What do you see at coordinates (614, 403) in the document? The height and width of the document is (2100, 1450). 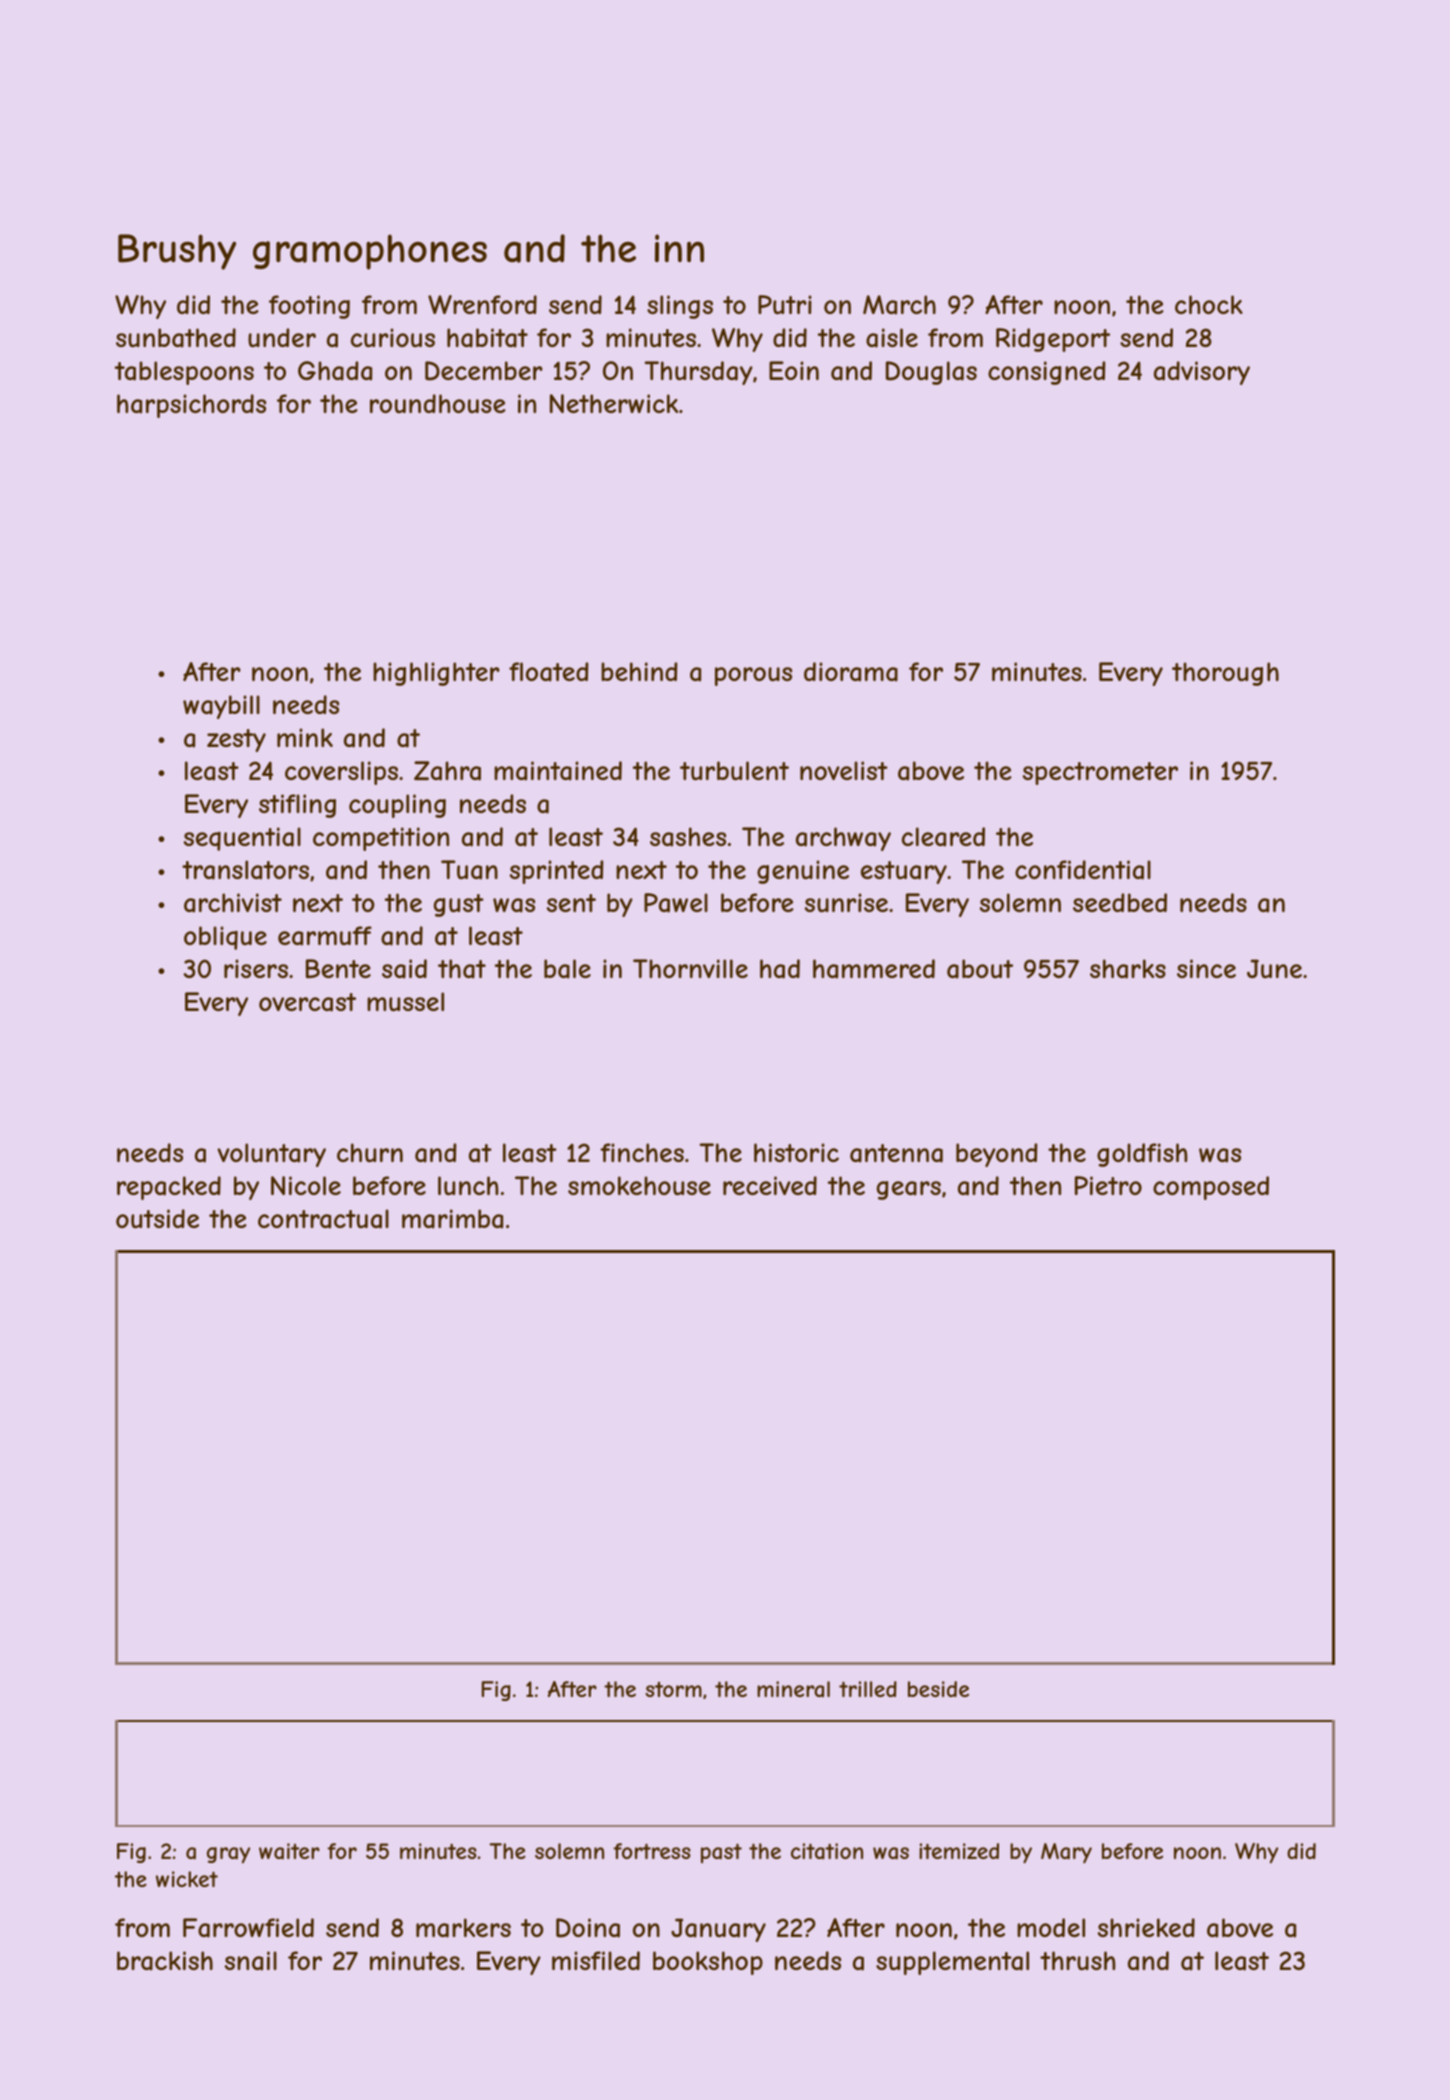 I see `Netherwick` at bounding box center [614, 403].
